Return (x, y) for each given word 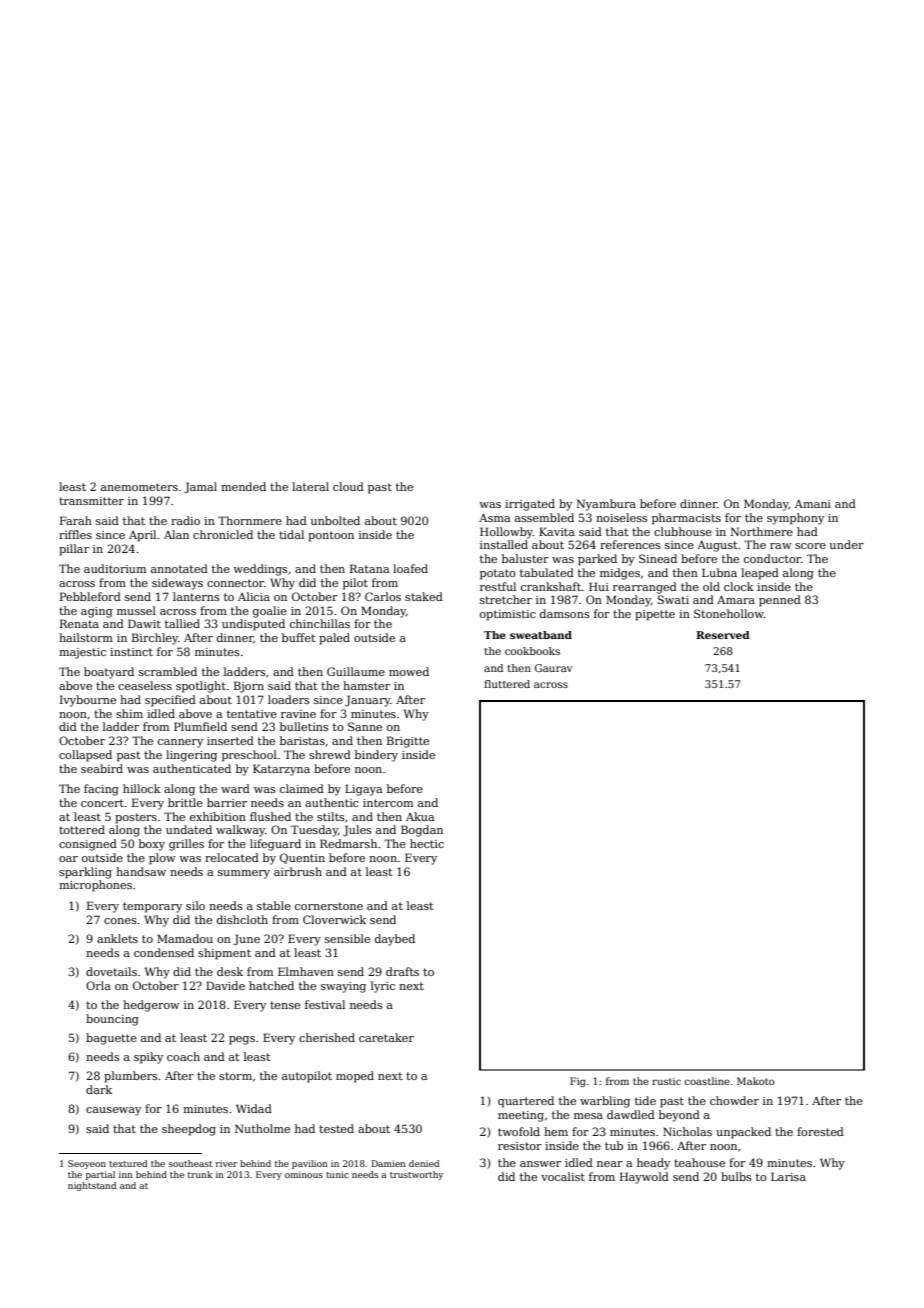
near (610, 1164)
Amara (736, 600)
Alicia (254, 596)
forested (820, 1131)
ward (235, 788)
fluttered (507, 684)
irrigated (530, 505)
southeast (191, 1163)
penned (780, 601)
